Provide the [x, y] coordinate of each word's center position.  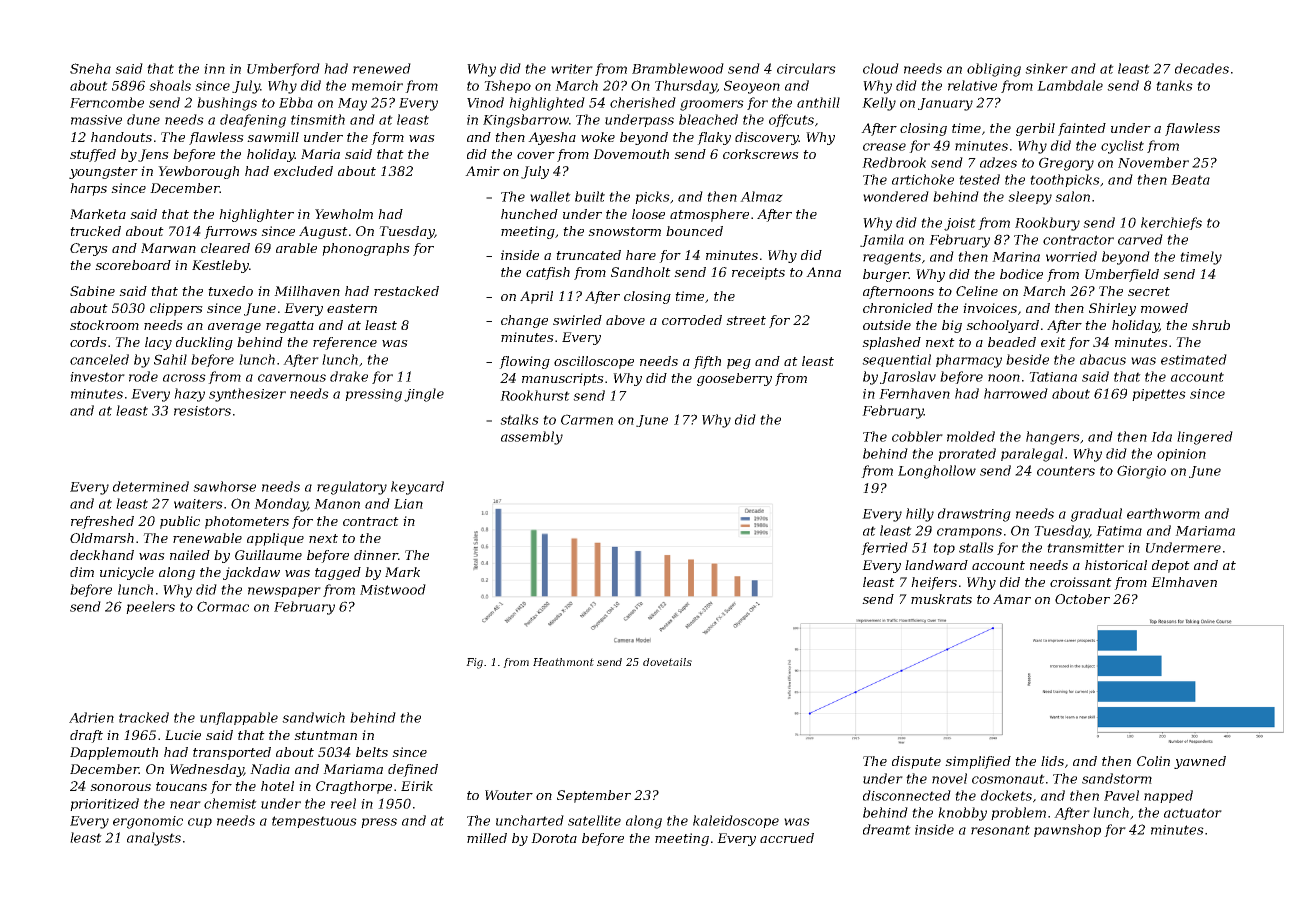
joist [960, 224]
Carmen [587, 419]
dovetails [667, 662]
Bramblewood [678, 68]
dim [82, 572]
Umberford [283, 69]
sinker [1046, 68]
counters [1066, 471]
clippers [176, 309]
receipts [758, 273]
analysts [154, 839]
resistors [202, 411]
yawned [1200, 762]
